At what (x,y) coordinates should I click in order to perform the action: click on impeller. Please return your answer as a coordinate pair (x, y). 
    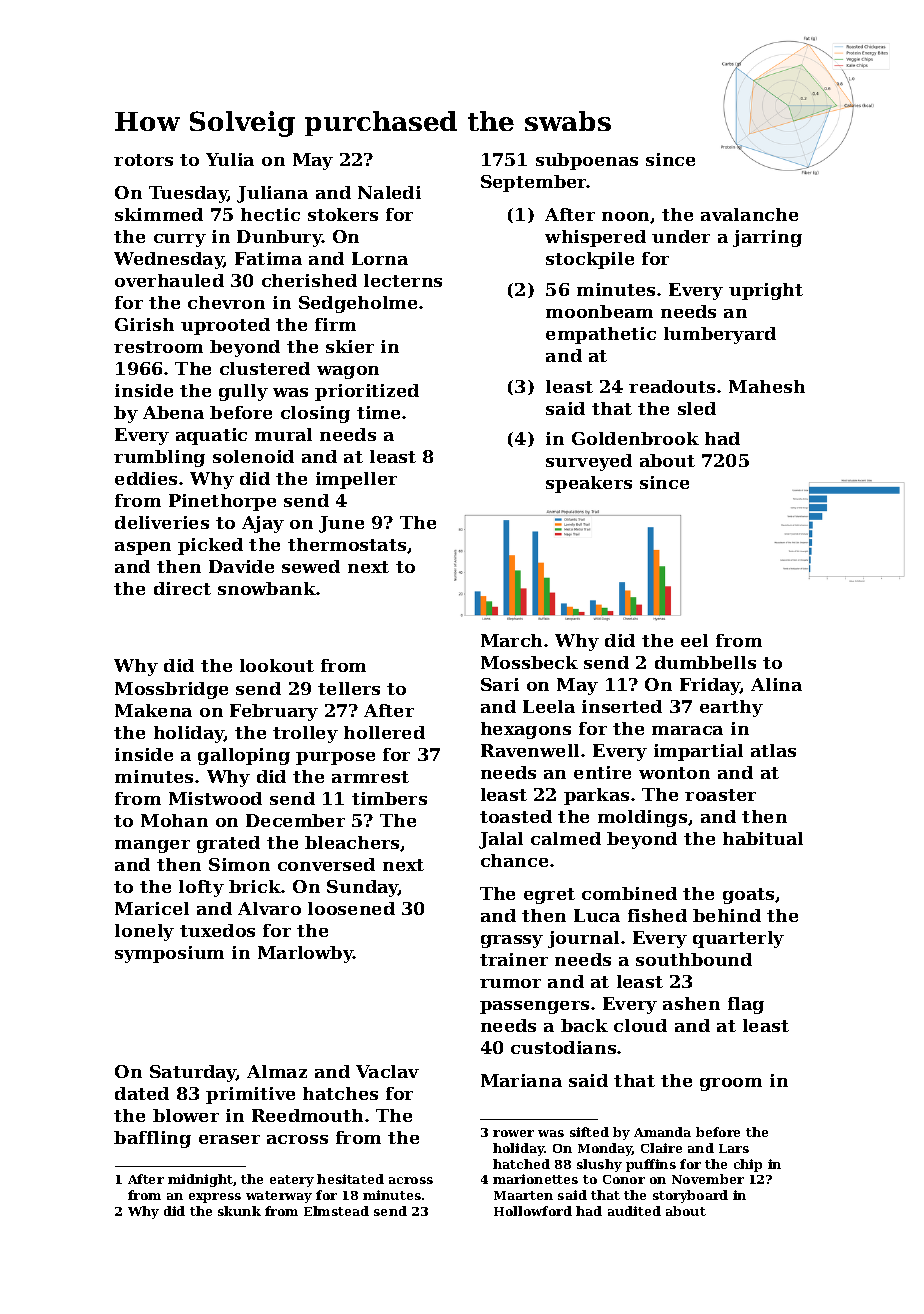
    Looking at the image, I should click on (356, 480).
